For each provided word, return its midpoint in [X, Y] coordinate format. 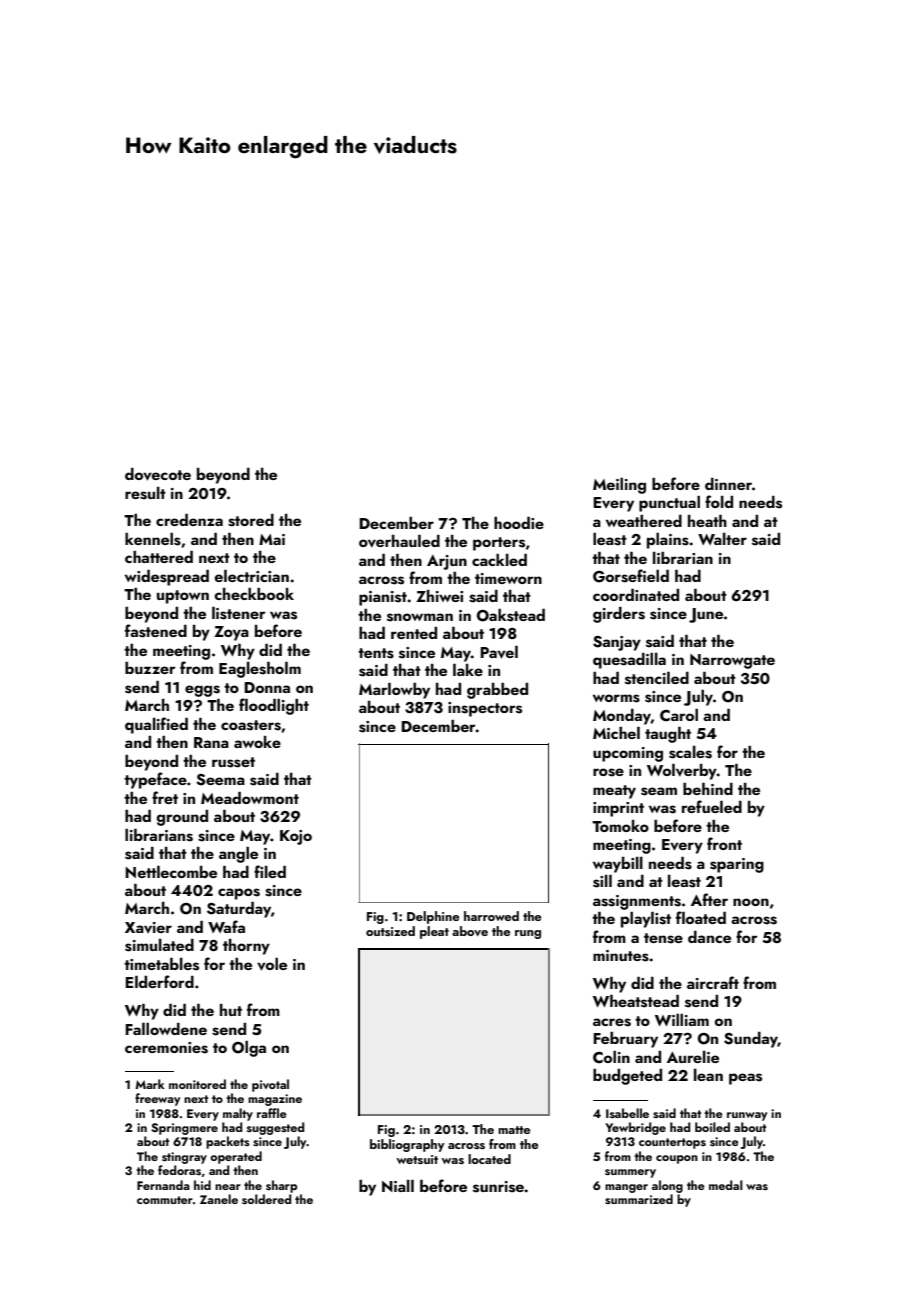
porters [499, 544]
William [682, 1020]
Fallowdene [166, 1029]
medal [726, 1185]
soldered [266, 1199]
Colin [611, 1057]
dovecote [158, 474]
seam [659, 791]
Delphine [433, 917]
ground [182, 818]
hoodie [519, 523]
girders [619, 615]
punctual [669, 504]
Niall [398, 1186]
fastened [156, 631]
